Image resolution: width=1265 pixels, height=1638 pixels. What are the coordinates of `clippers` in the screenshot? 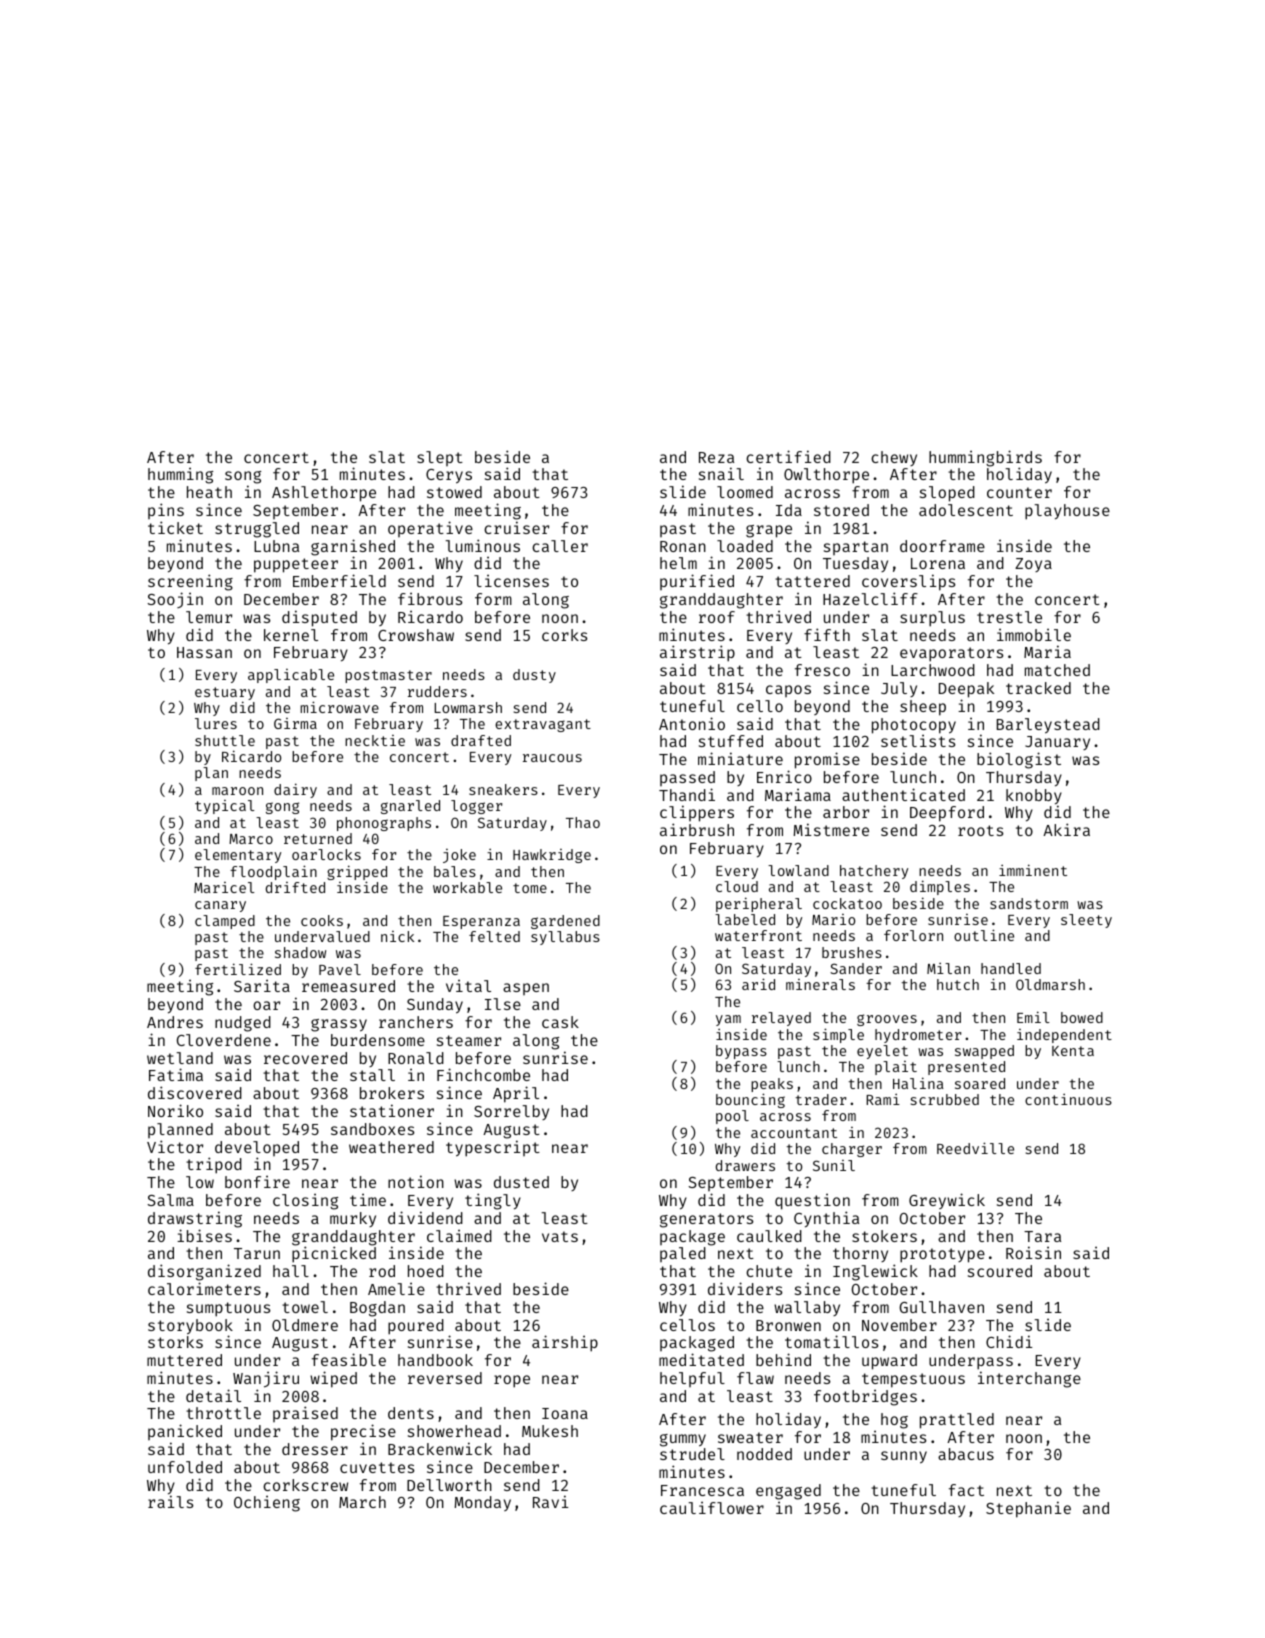 It's located at (697, 813).
